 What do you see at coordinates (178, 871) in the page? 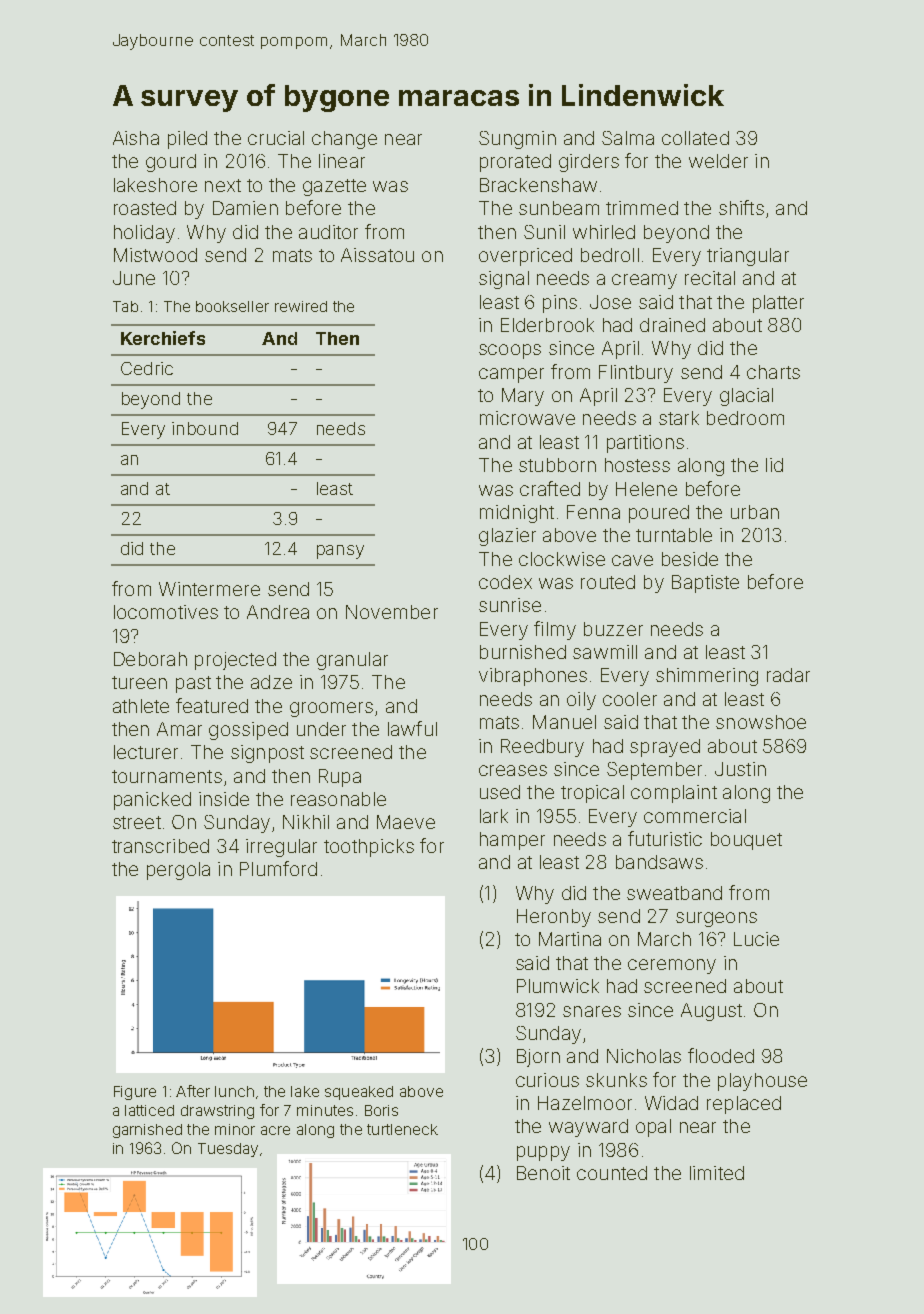
I see `pergola` at bounding box center [178, 871].
